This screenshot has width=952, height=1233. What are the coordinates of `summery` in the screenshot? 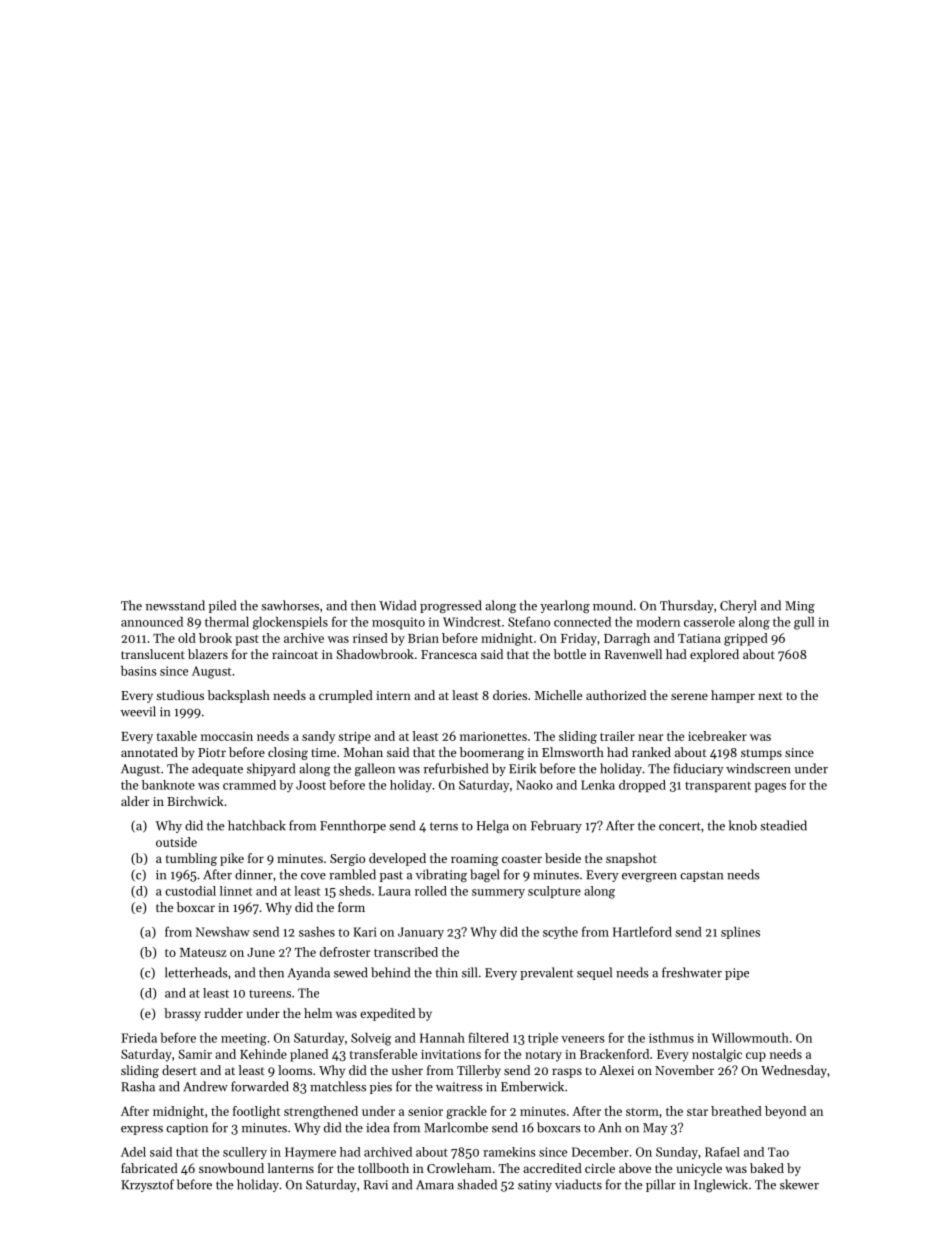 It's located at (498, 893).
